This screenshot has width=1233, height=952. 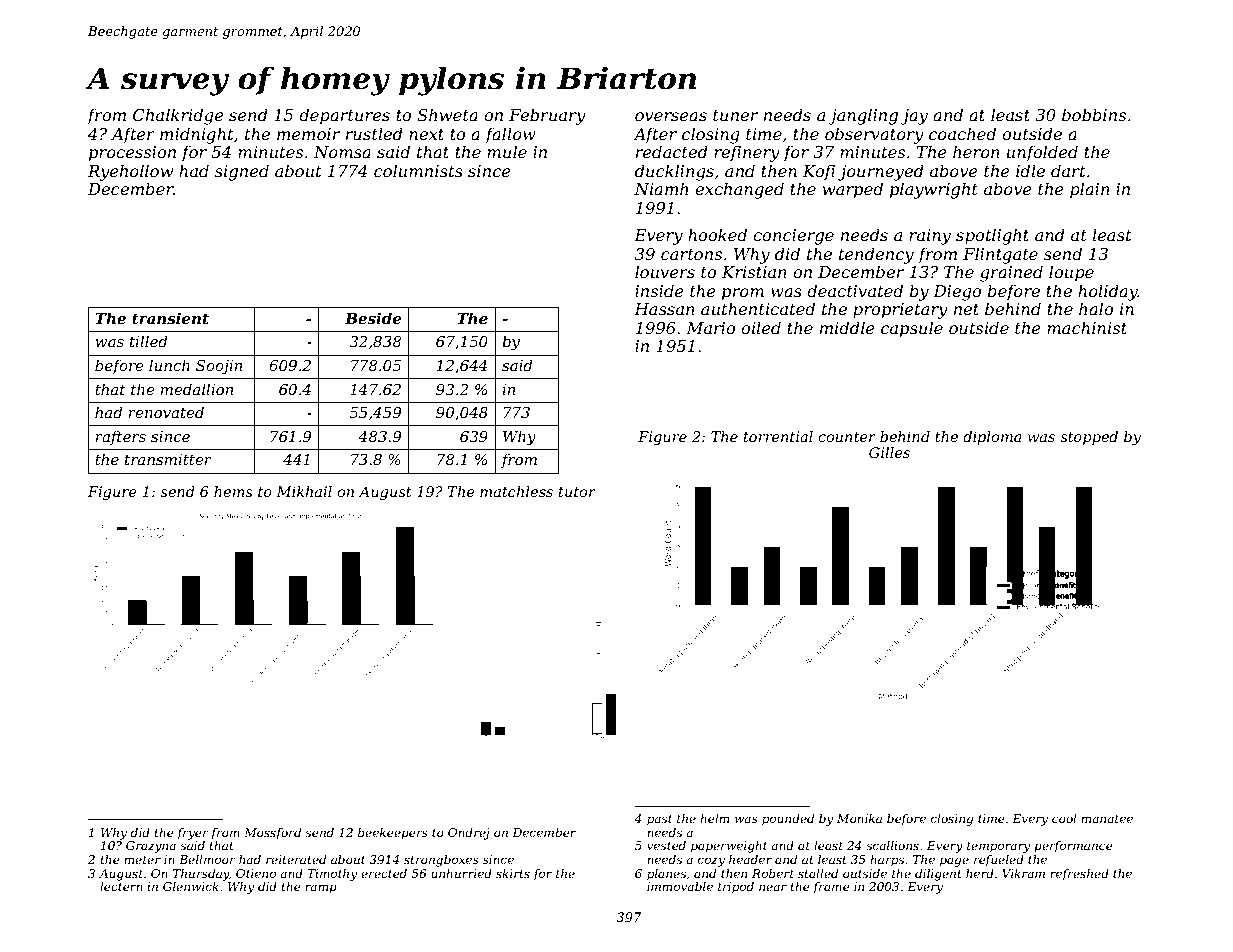 What do you see at coordinates (149, 341) in the screenshot?
I see `tilled` at bounding box center [149, 341].
